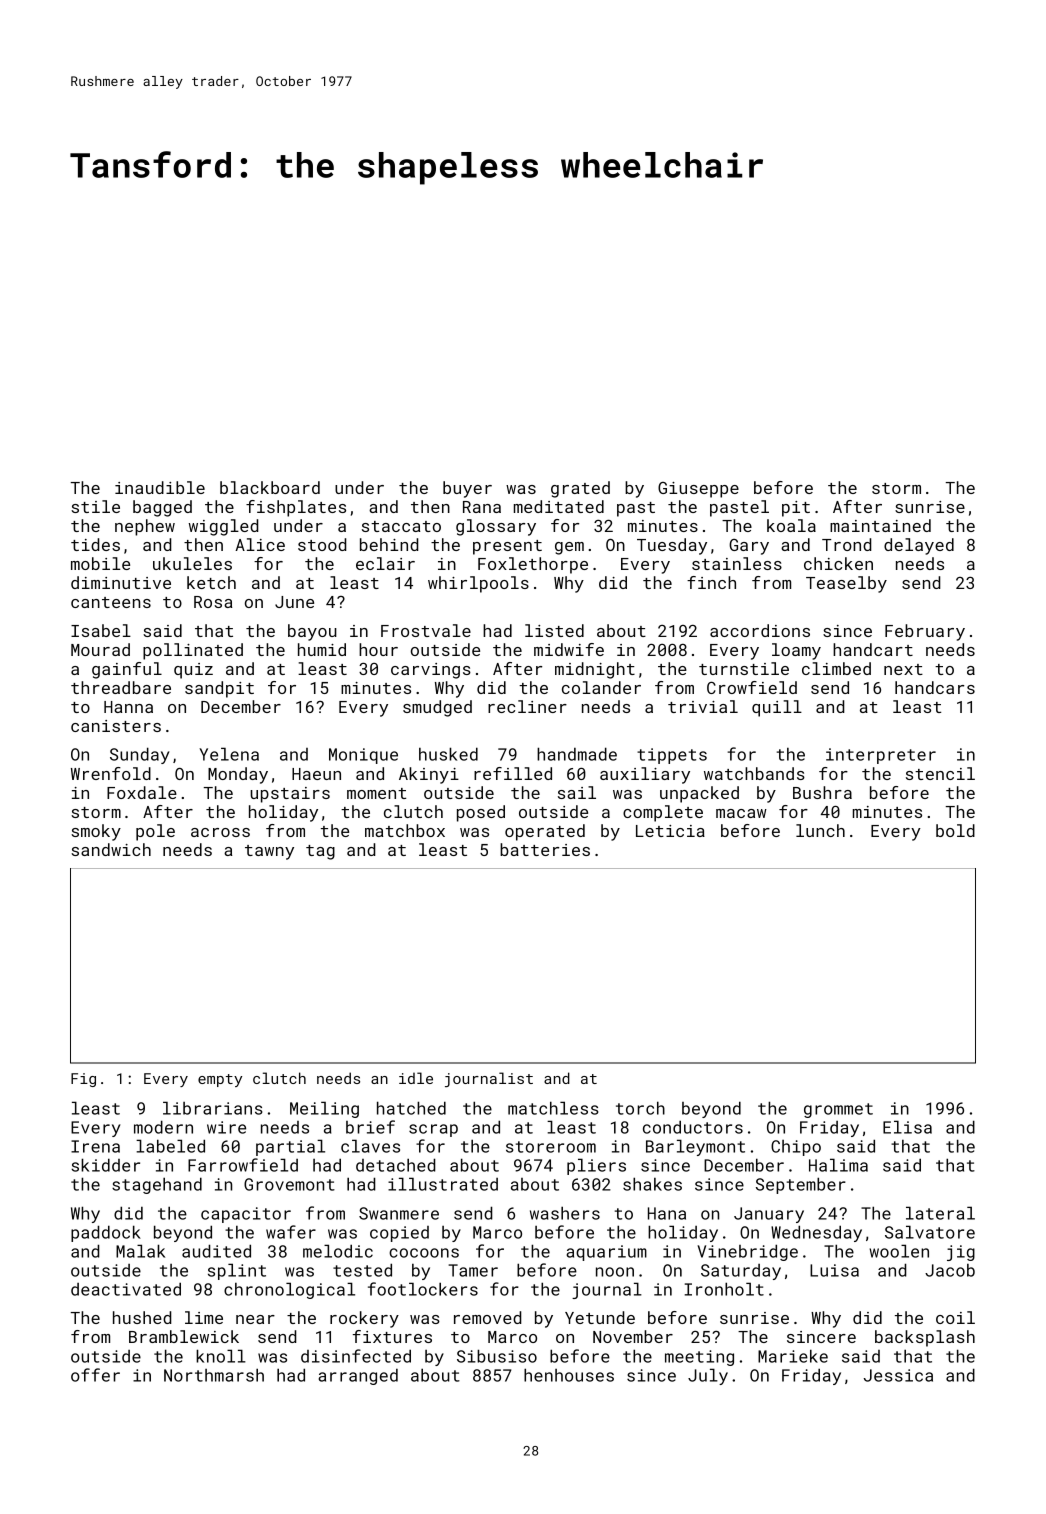 This screenshot has height=1514, width=1046. Describe the element at coordinates (160, 487) in the screenshot. I see `inaudible` at that location.
